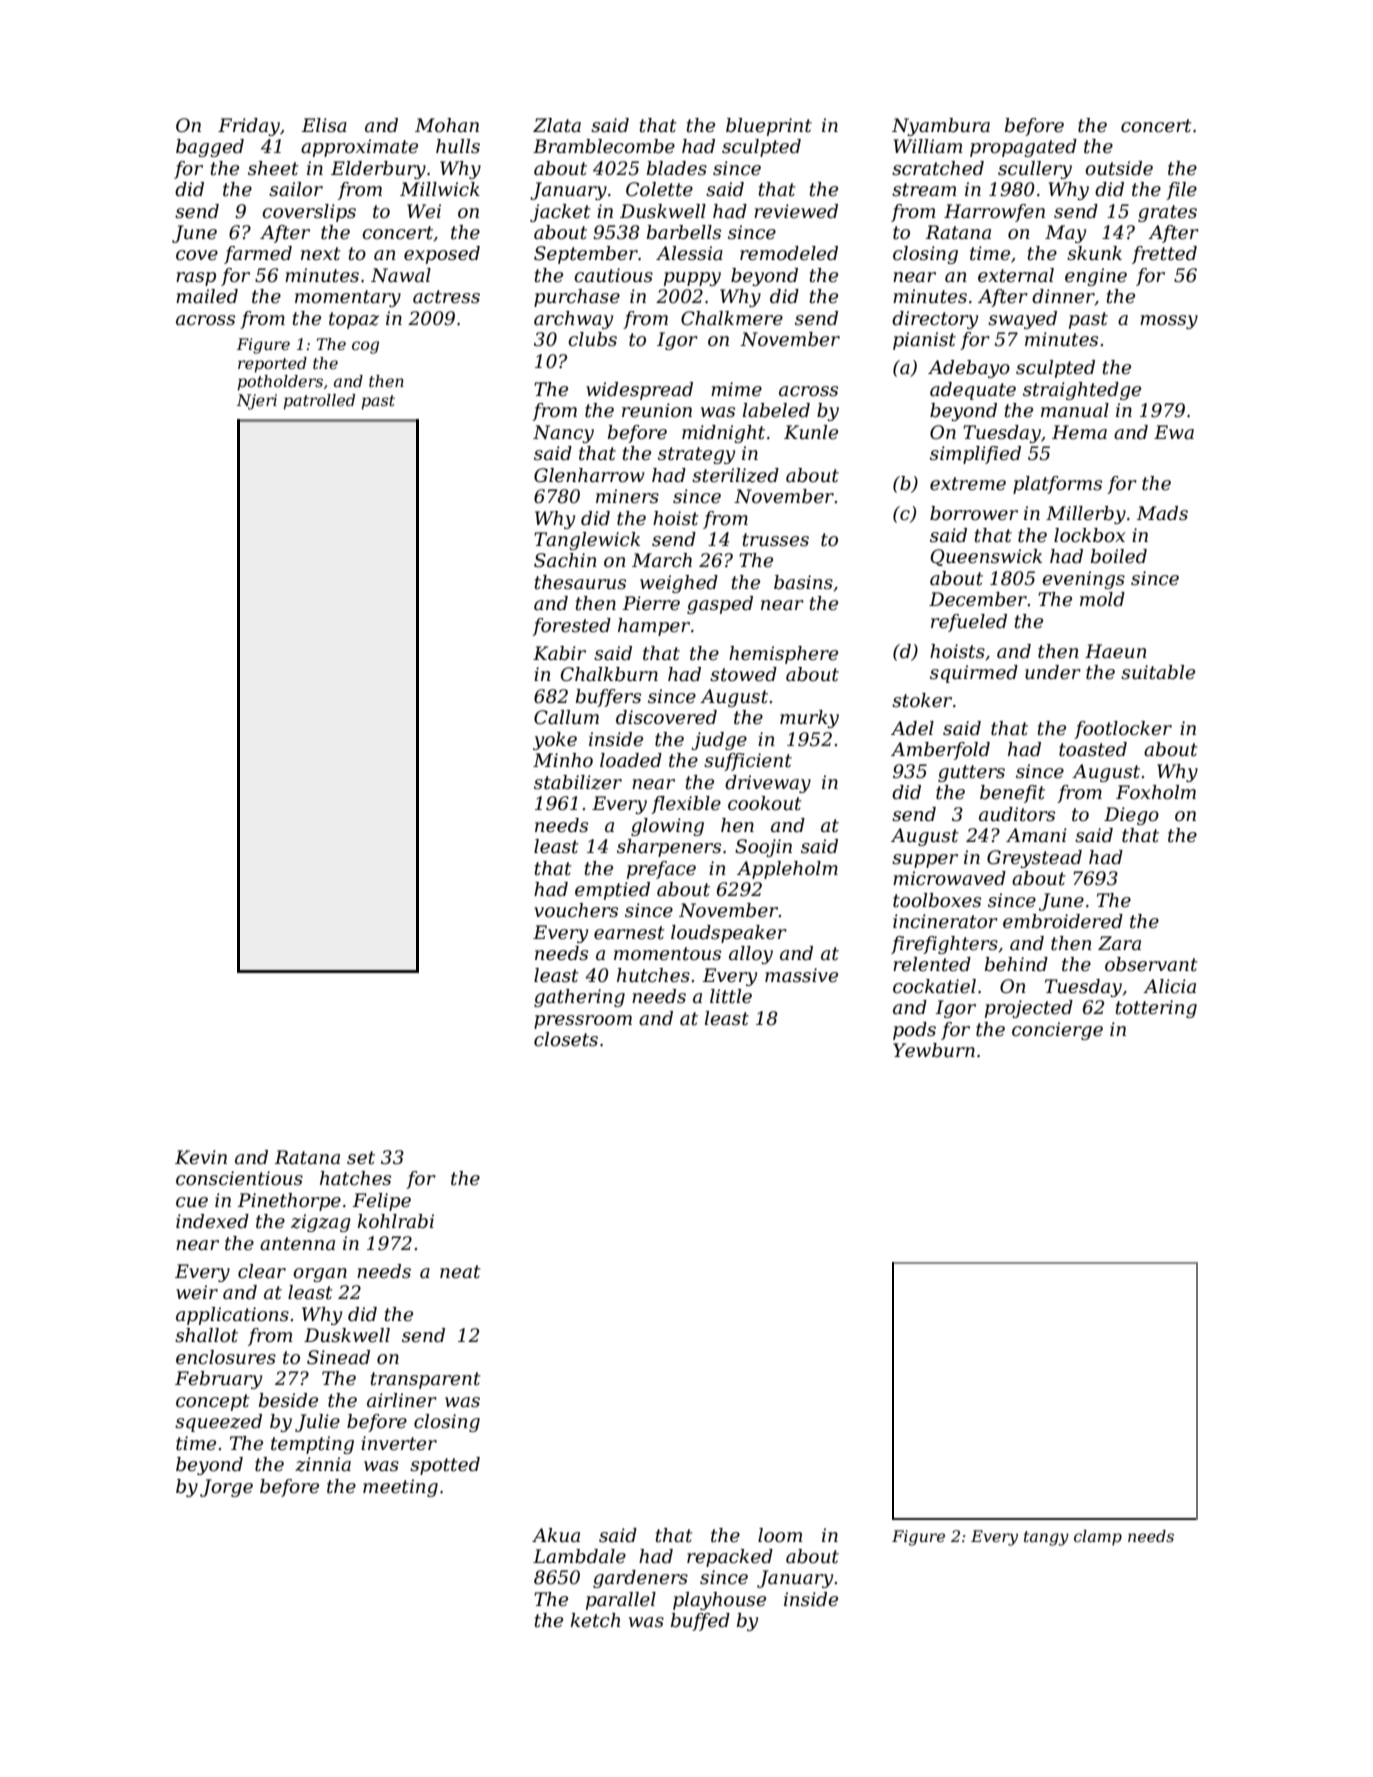 The height and width of the screenshot is (1777, 1373). I want to click on yoke, so click(555, 741).
